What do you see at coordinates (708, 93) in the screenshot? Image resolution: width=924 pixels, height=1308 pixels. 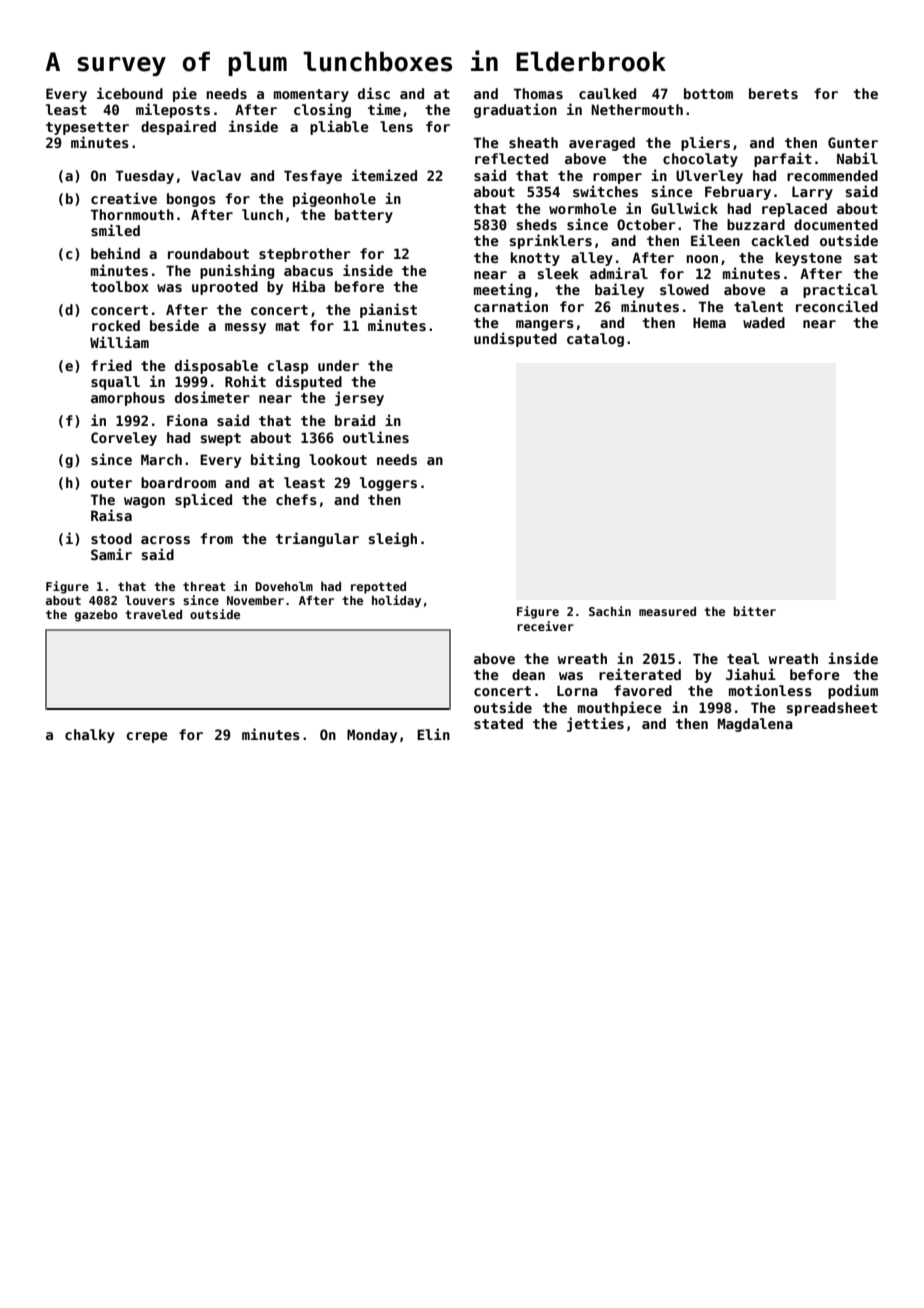 I see `bottom` at bounding box center [708, 93].
